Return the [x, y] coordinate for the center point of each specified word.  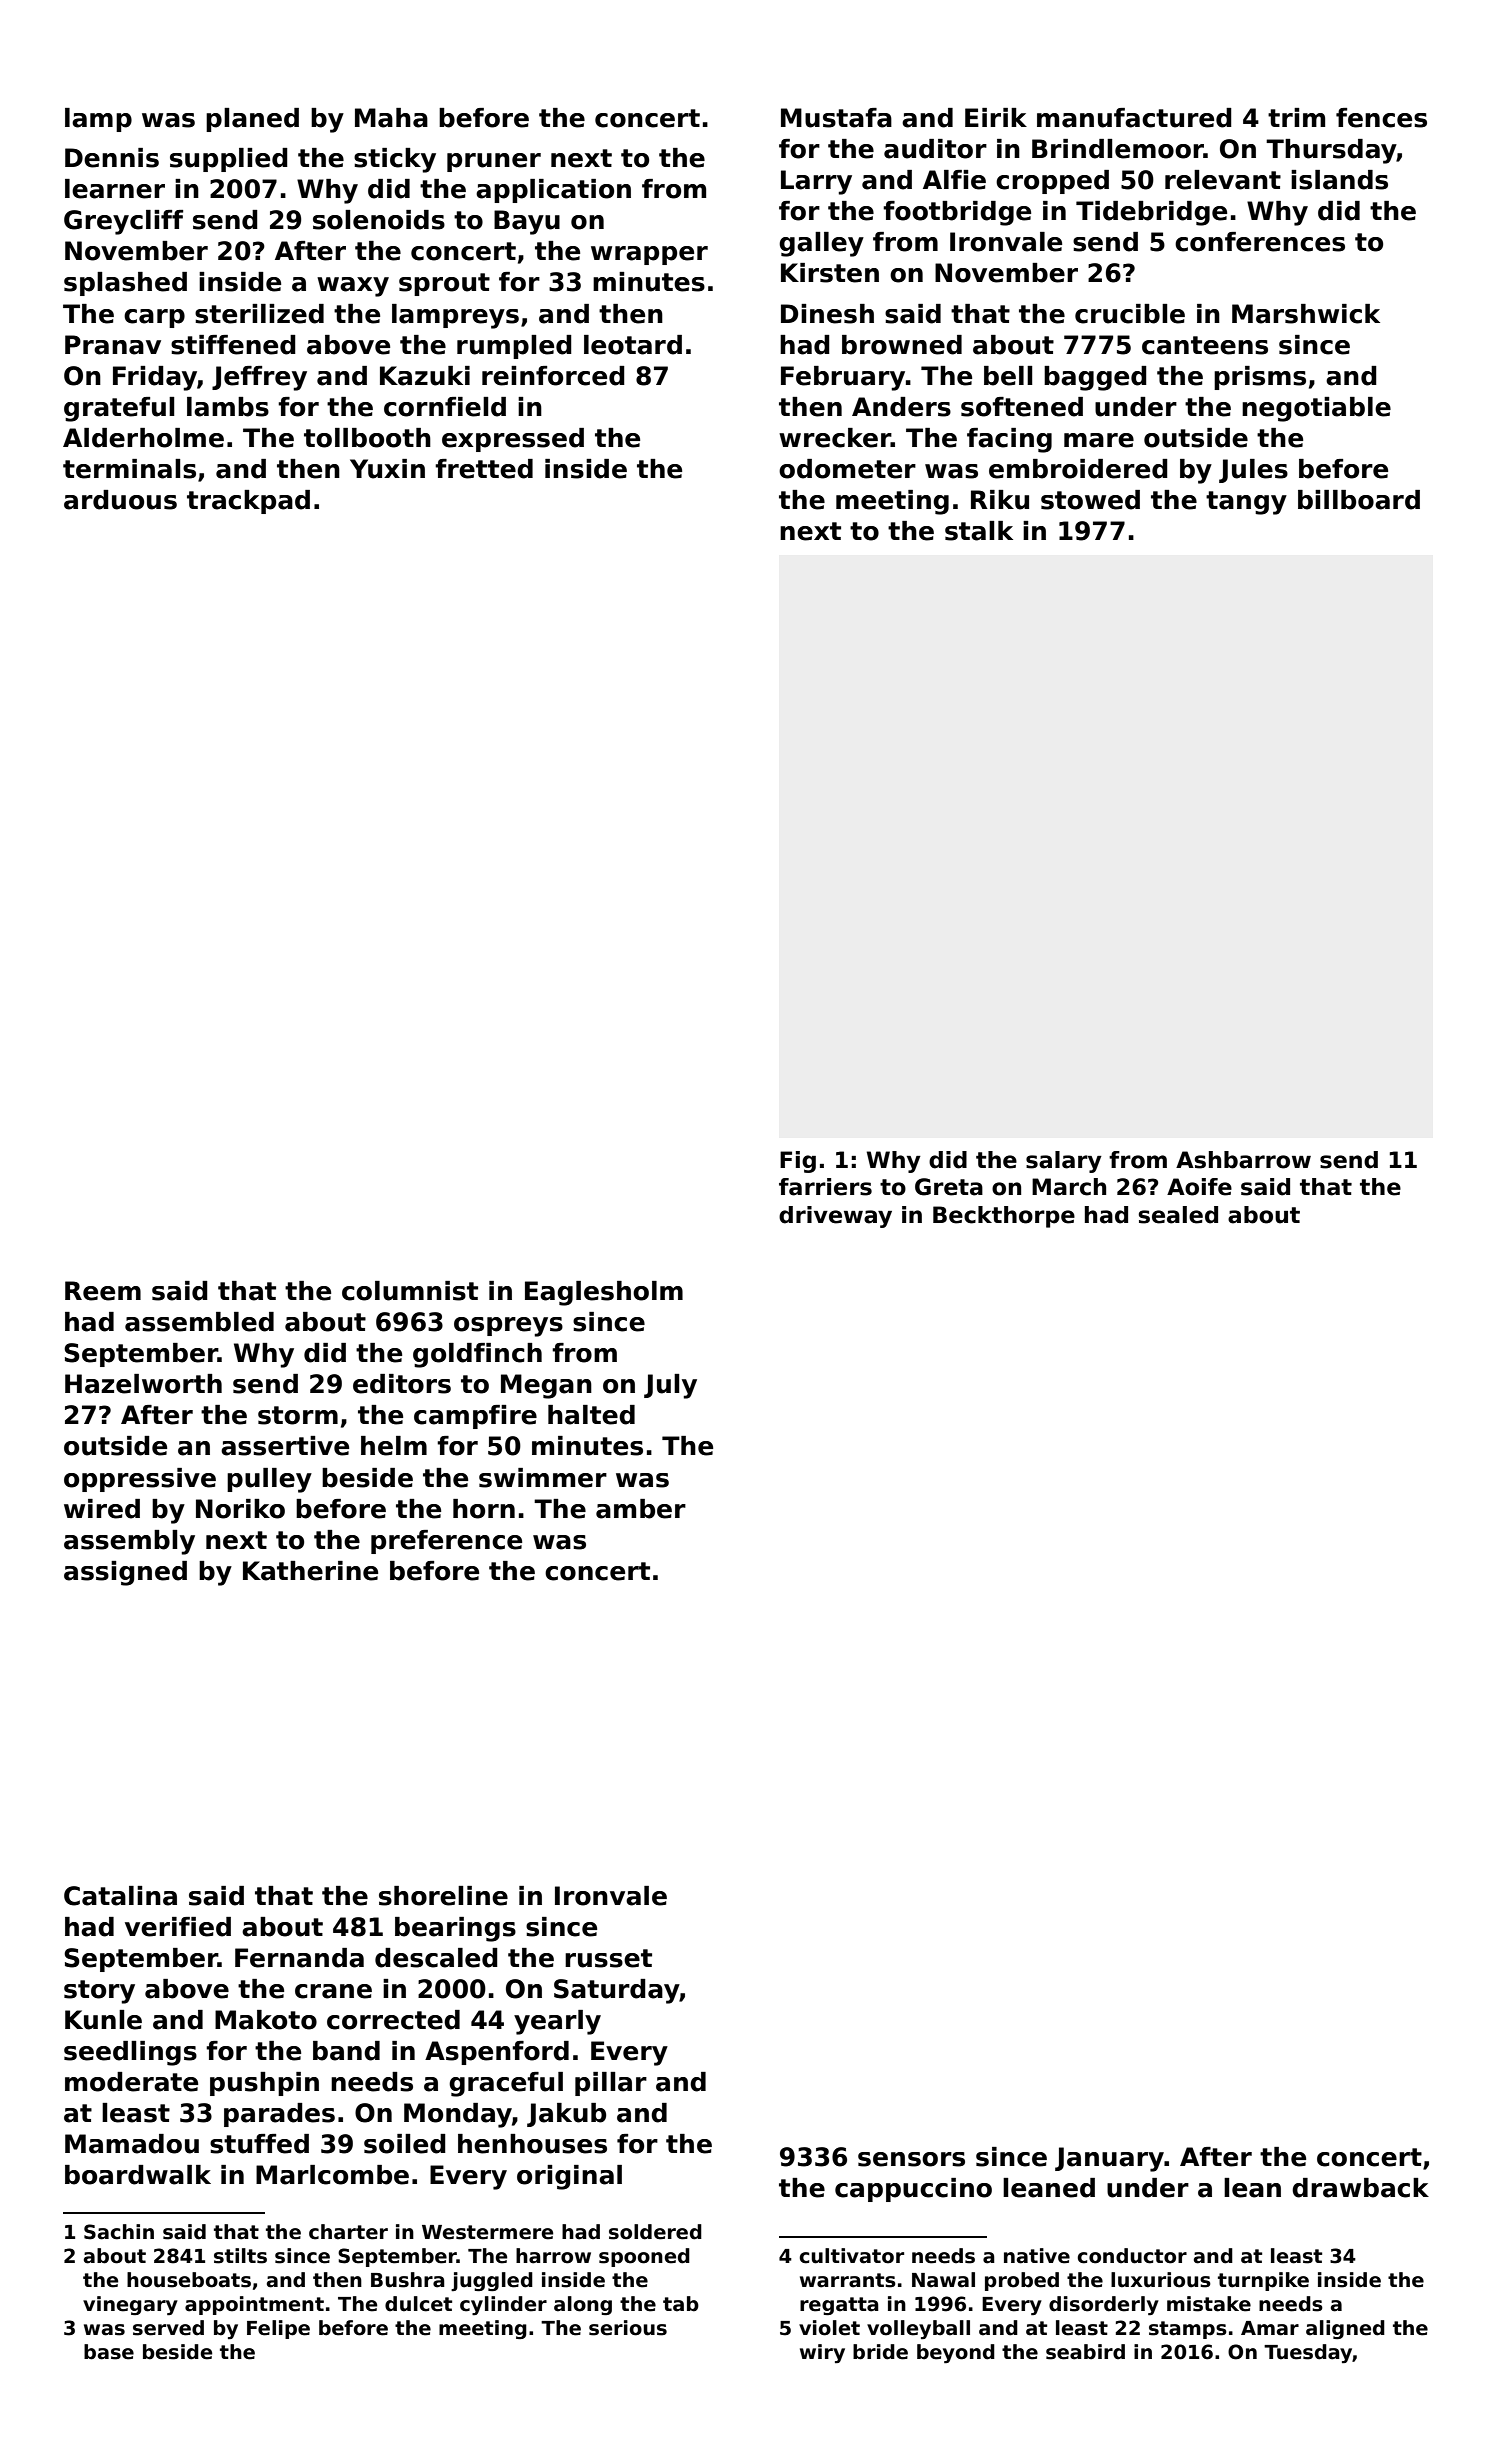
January [1109, 2159]
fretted [484, 469]
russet [608, 1958]
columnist [410, 1291]
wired [102, 1509]
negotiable [1316, 409]
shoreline [443, 1896]
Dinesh [827, 314]
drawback [1360, 2188]
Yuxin [387, 469]
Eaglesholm [604, 1293]
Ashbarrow [1243, 1160]
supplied [229, 160]
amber [641, 1509]
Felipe [278, 2329]
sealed [1178, 1215]
